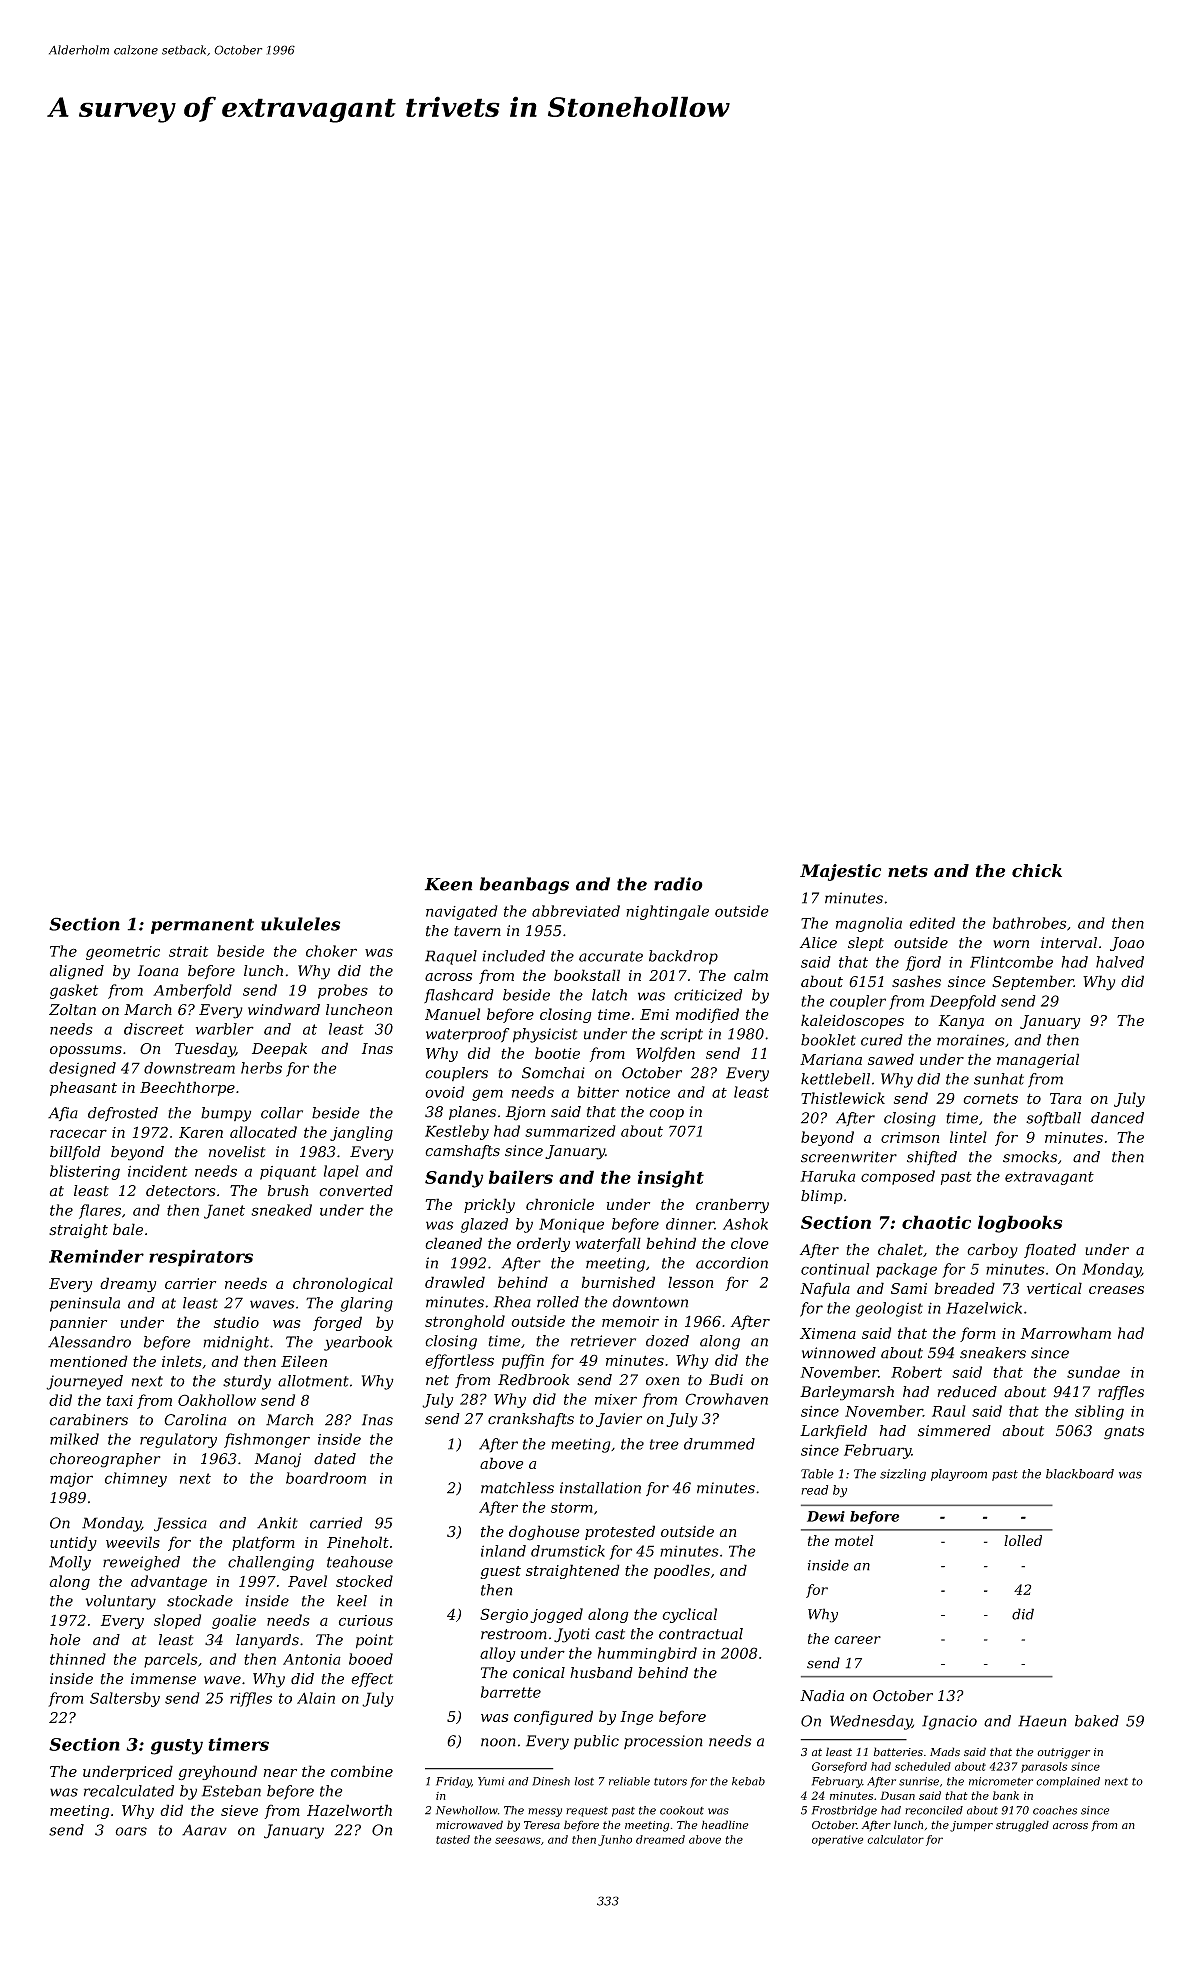  Describe the element at coordinates (598, 1092) in the screenshot. I see `bitter` at that location.
